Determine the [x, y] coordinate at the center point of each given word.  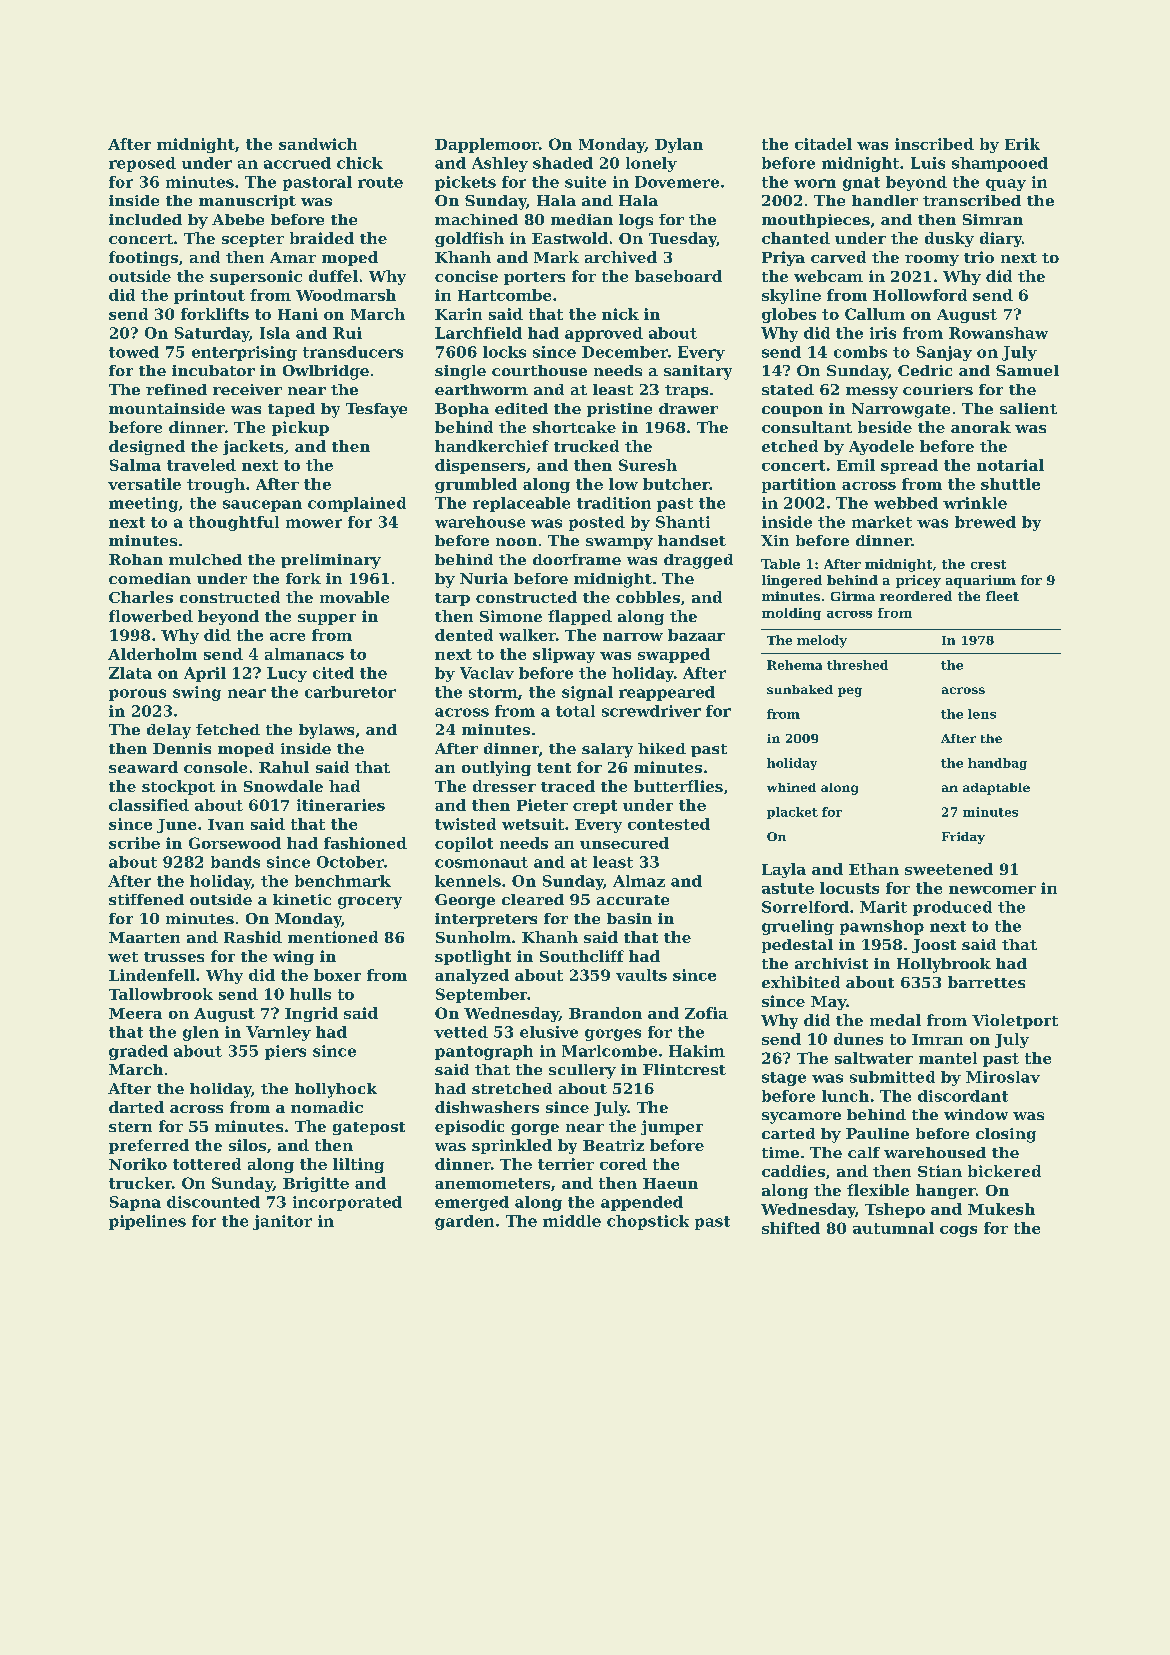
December [625, 352]
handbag [997, 764]
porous [137, 695]
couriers [938, 389]
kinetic [302, 899]
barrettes [986, 982]
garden [464, 1222]
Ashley [500, 164]
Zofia [706, 1013]
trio [979, 257]
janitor [282, 1222]
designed [147, 447]
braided [322, 238]
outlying [496, 768]
